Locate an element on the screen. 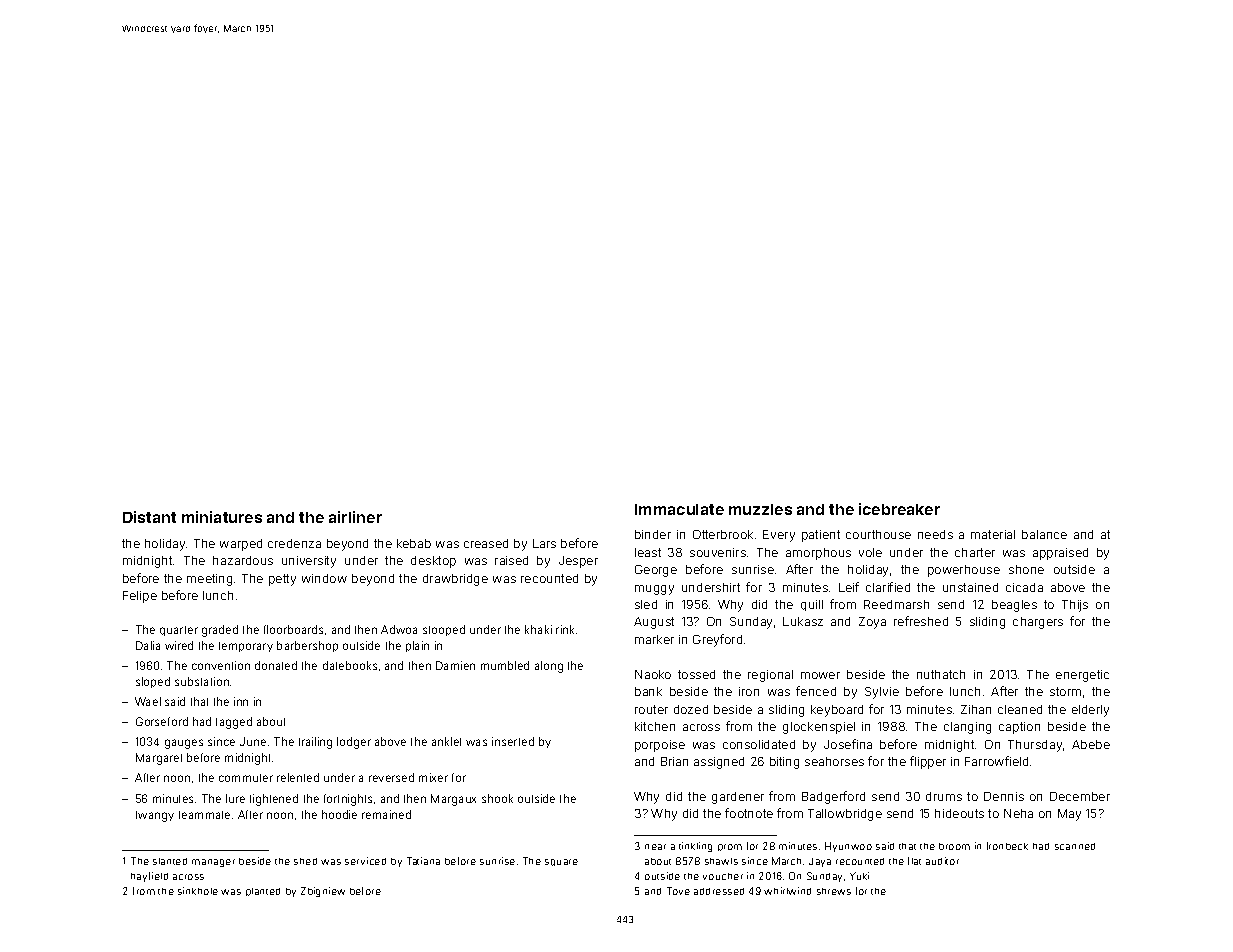 This screenshot has height=952, width=1233. Tatiana is located at coordinates (423, 861).
